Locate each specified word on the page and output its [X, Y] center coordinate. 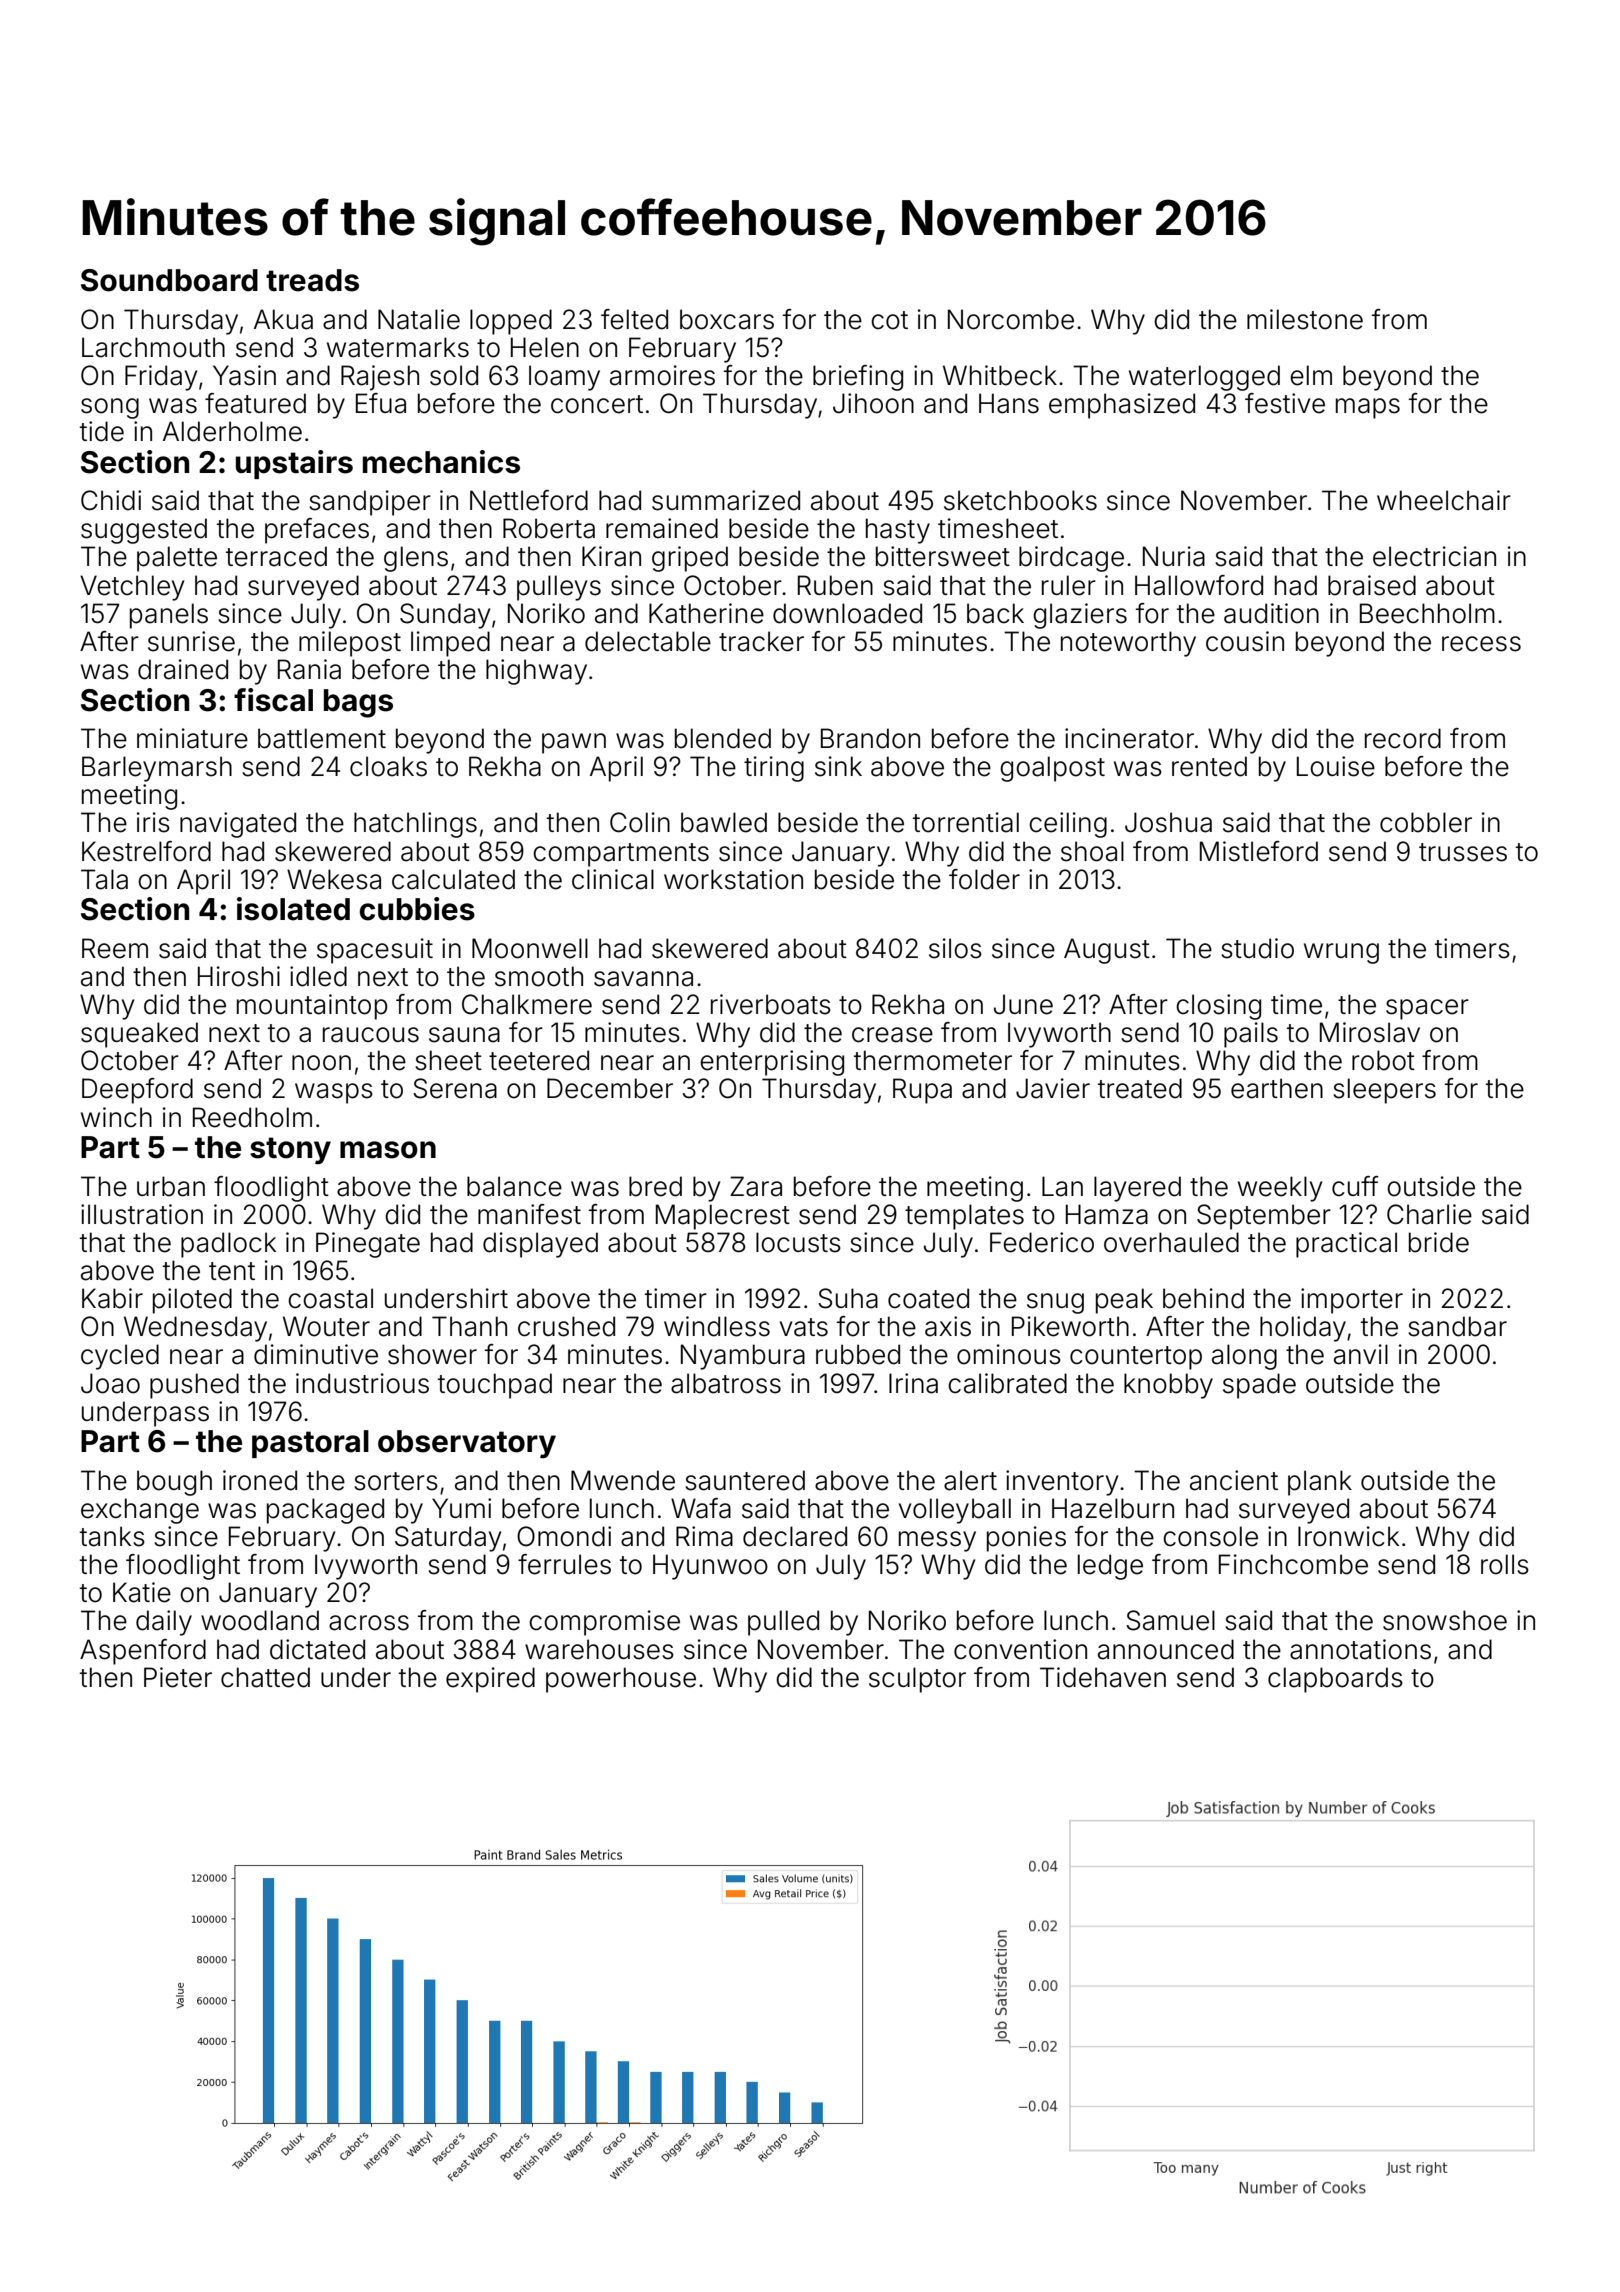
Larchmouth [153, 347]
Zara [756, 1186]
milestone [1305, 319]
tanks [112, 1536]
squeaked [139, 1035]
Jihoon [873, 403]
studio [1257, 948]
